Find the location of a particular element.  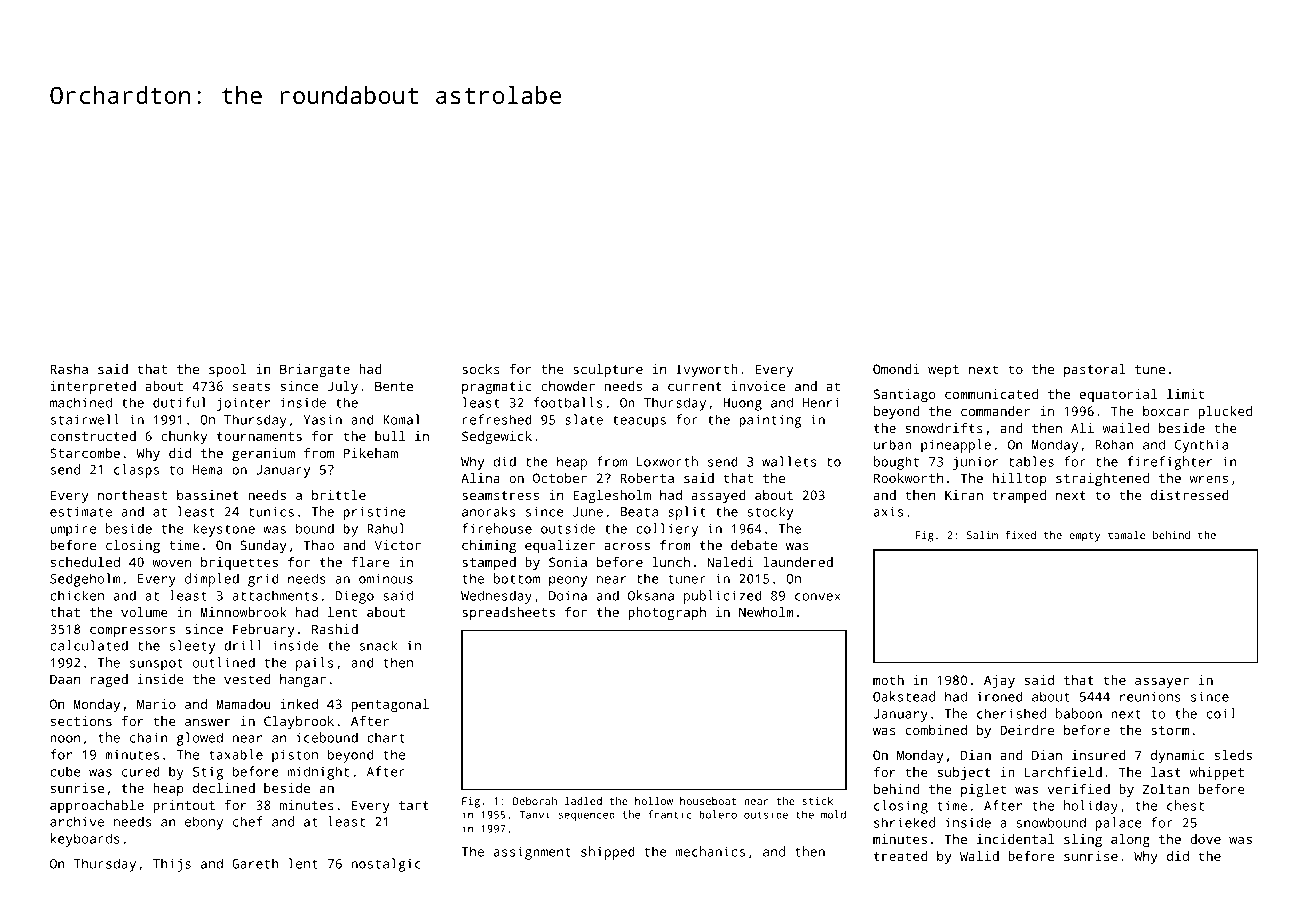

umpire is located at coordinates (73, 530).
